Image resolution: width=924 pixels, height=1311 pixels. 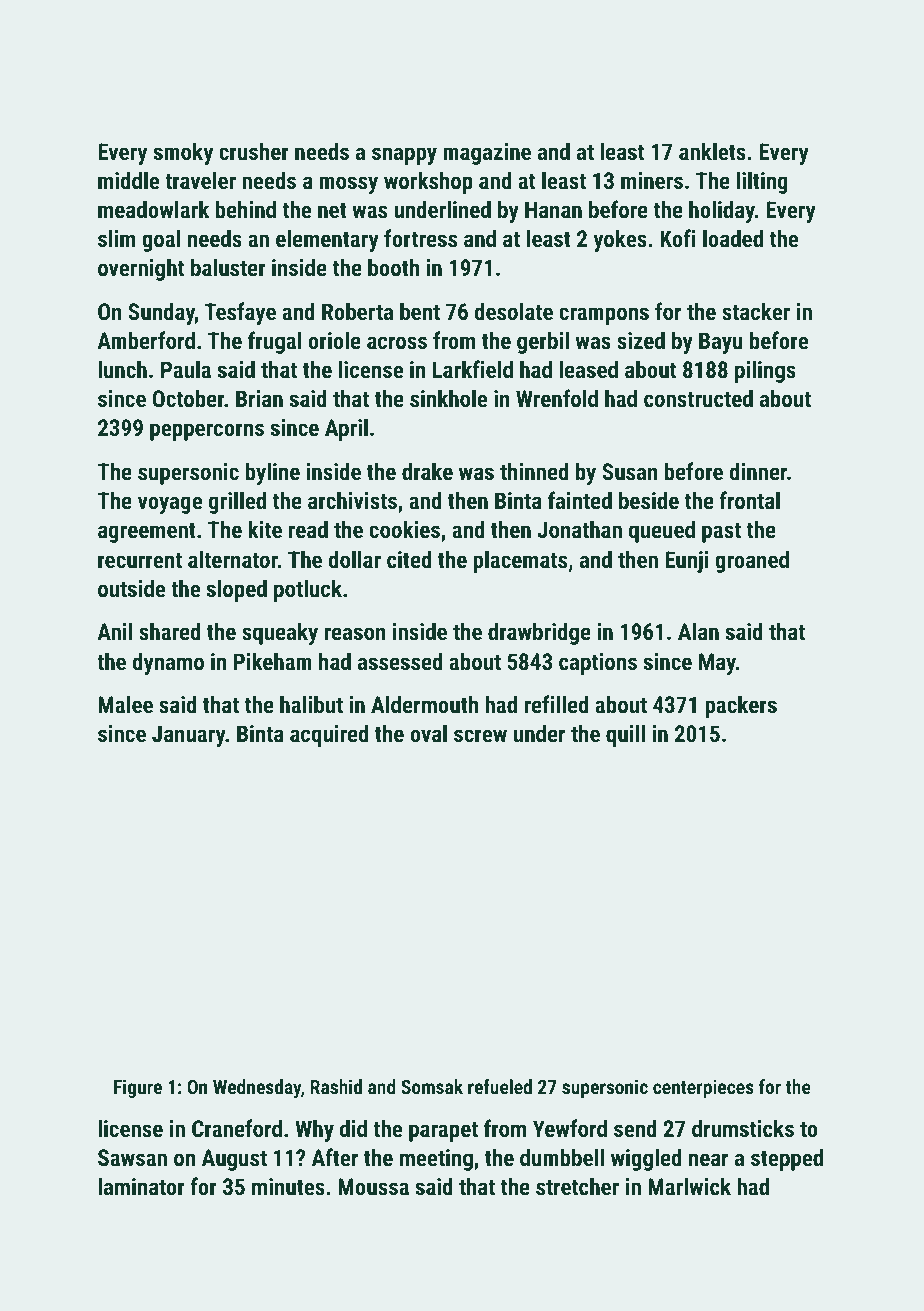 I want to click on loaded, so click(x=733, y=238).
